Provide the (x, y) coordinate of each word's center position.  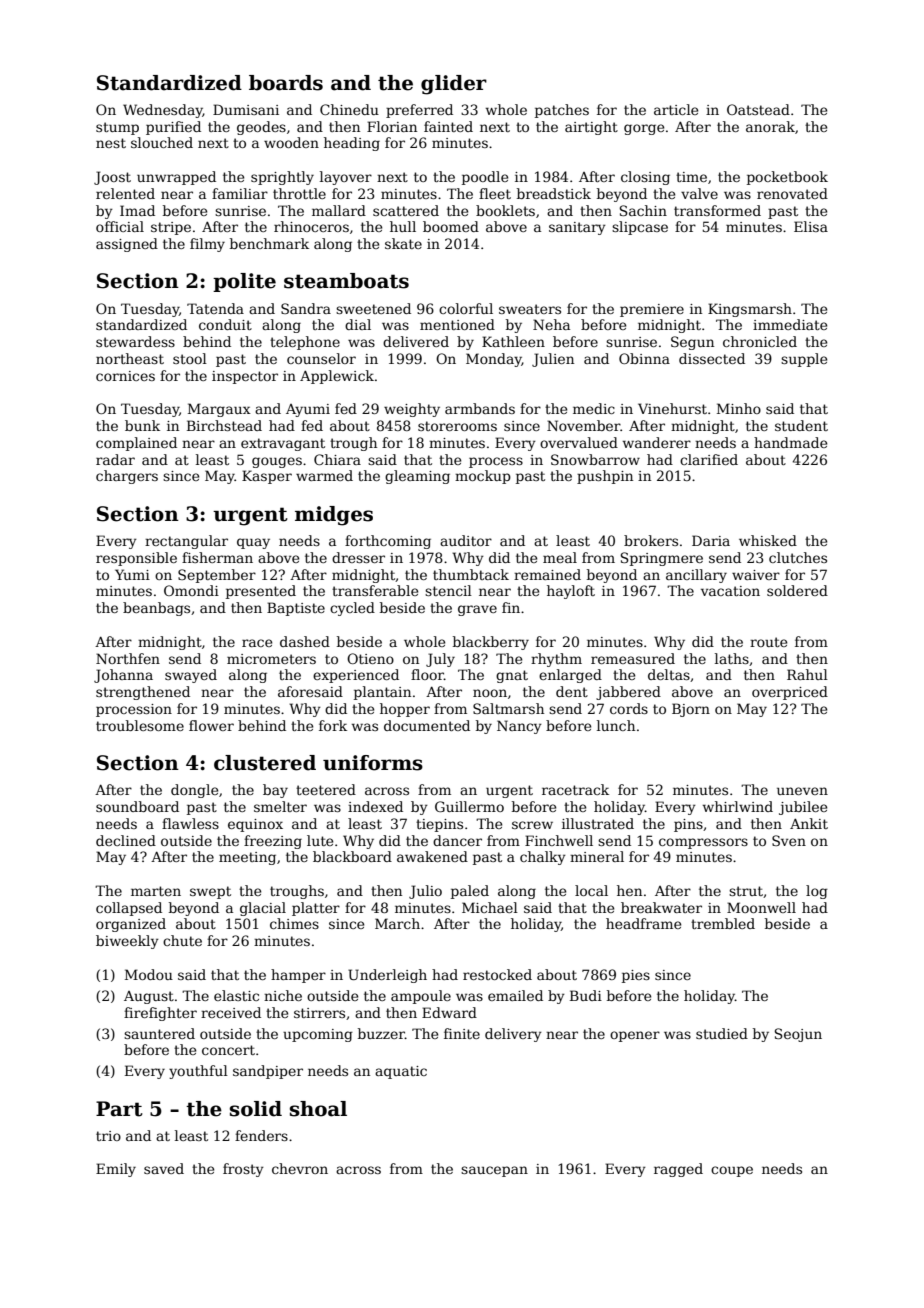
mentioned (457, 324)
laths (732, 658)
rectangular (186, 542)
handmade (790, 442)
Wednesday (163, 111)
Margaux (219, 410)
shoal (318, 1109)
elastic (236, 995)
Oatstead (758, 109)
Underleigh (387, 976)
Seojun (798, 1035)
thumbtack (471, 574)
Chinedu (349, 109)
